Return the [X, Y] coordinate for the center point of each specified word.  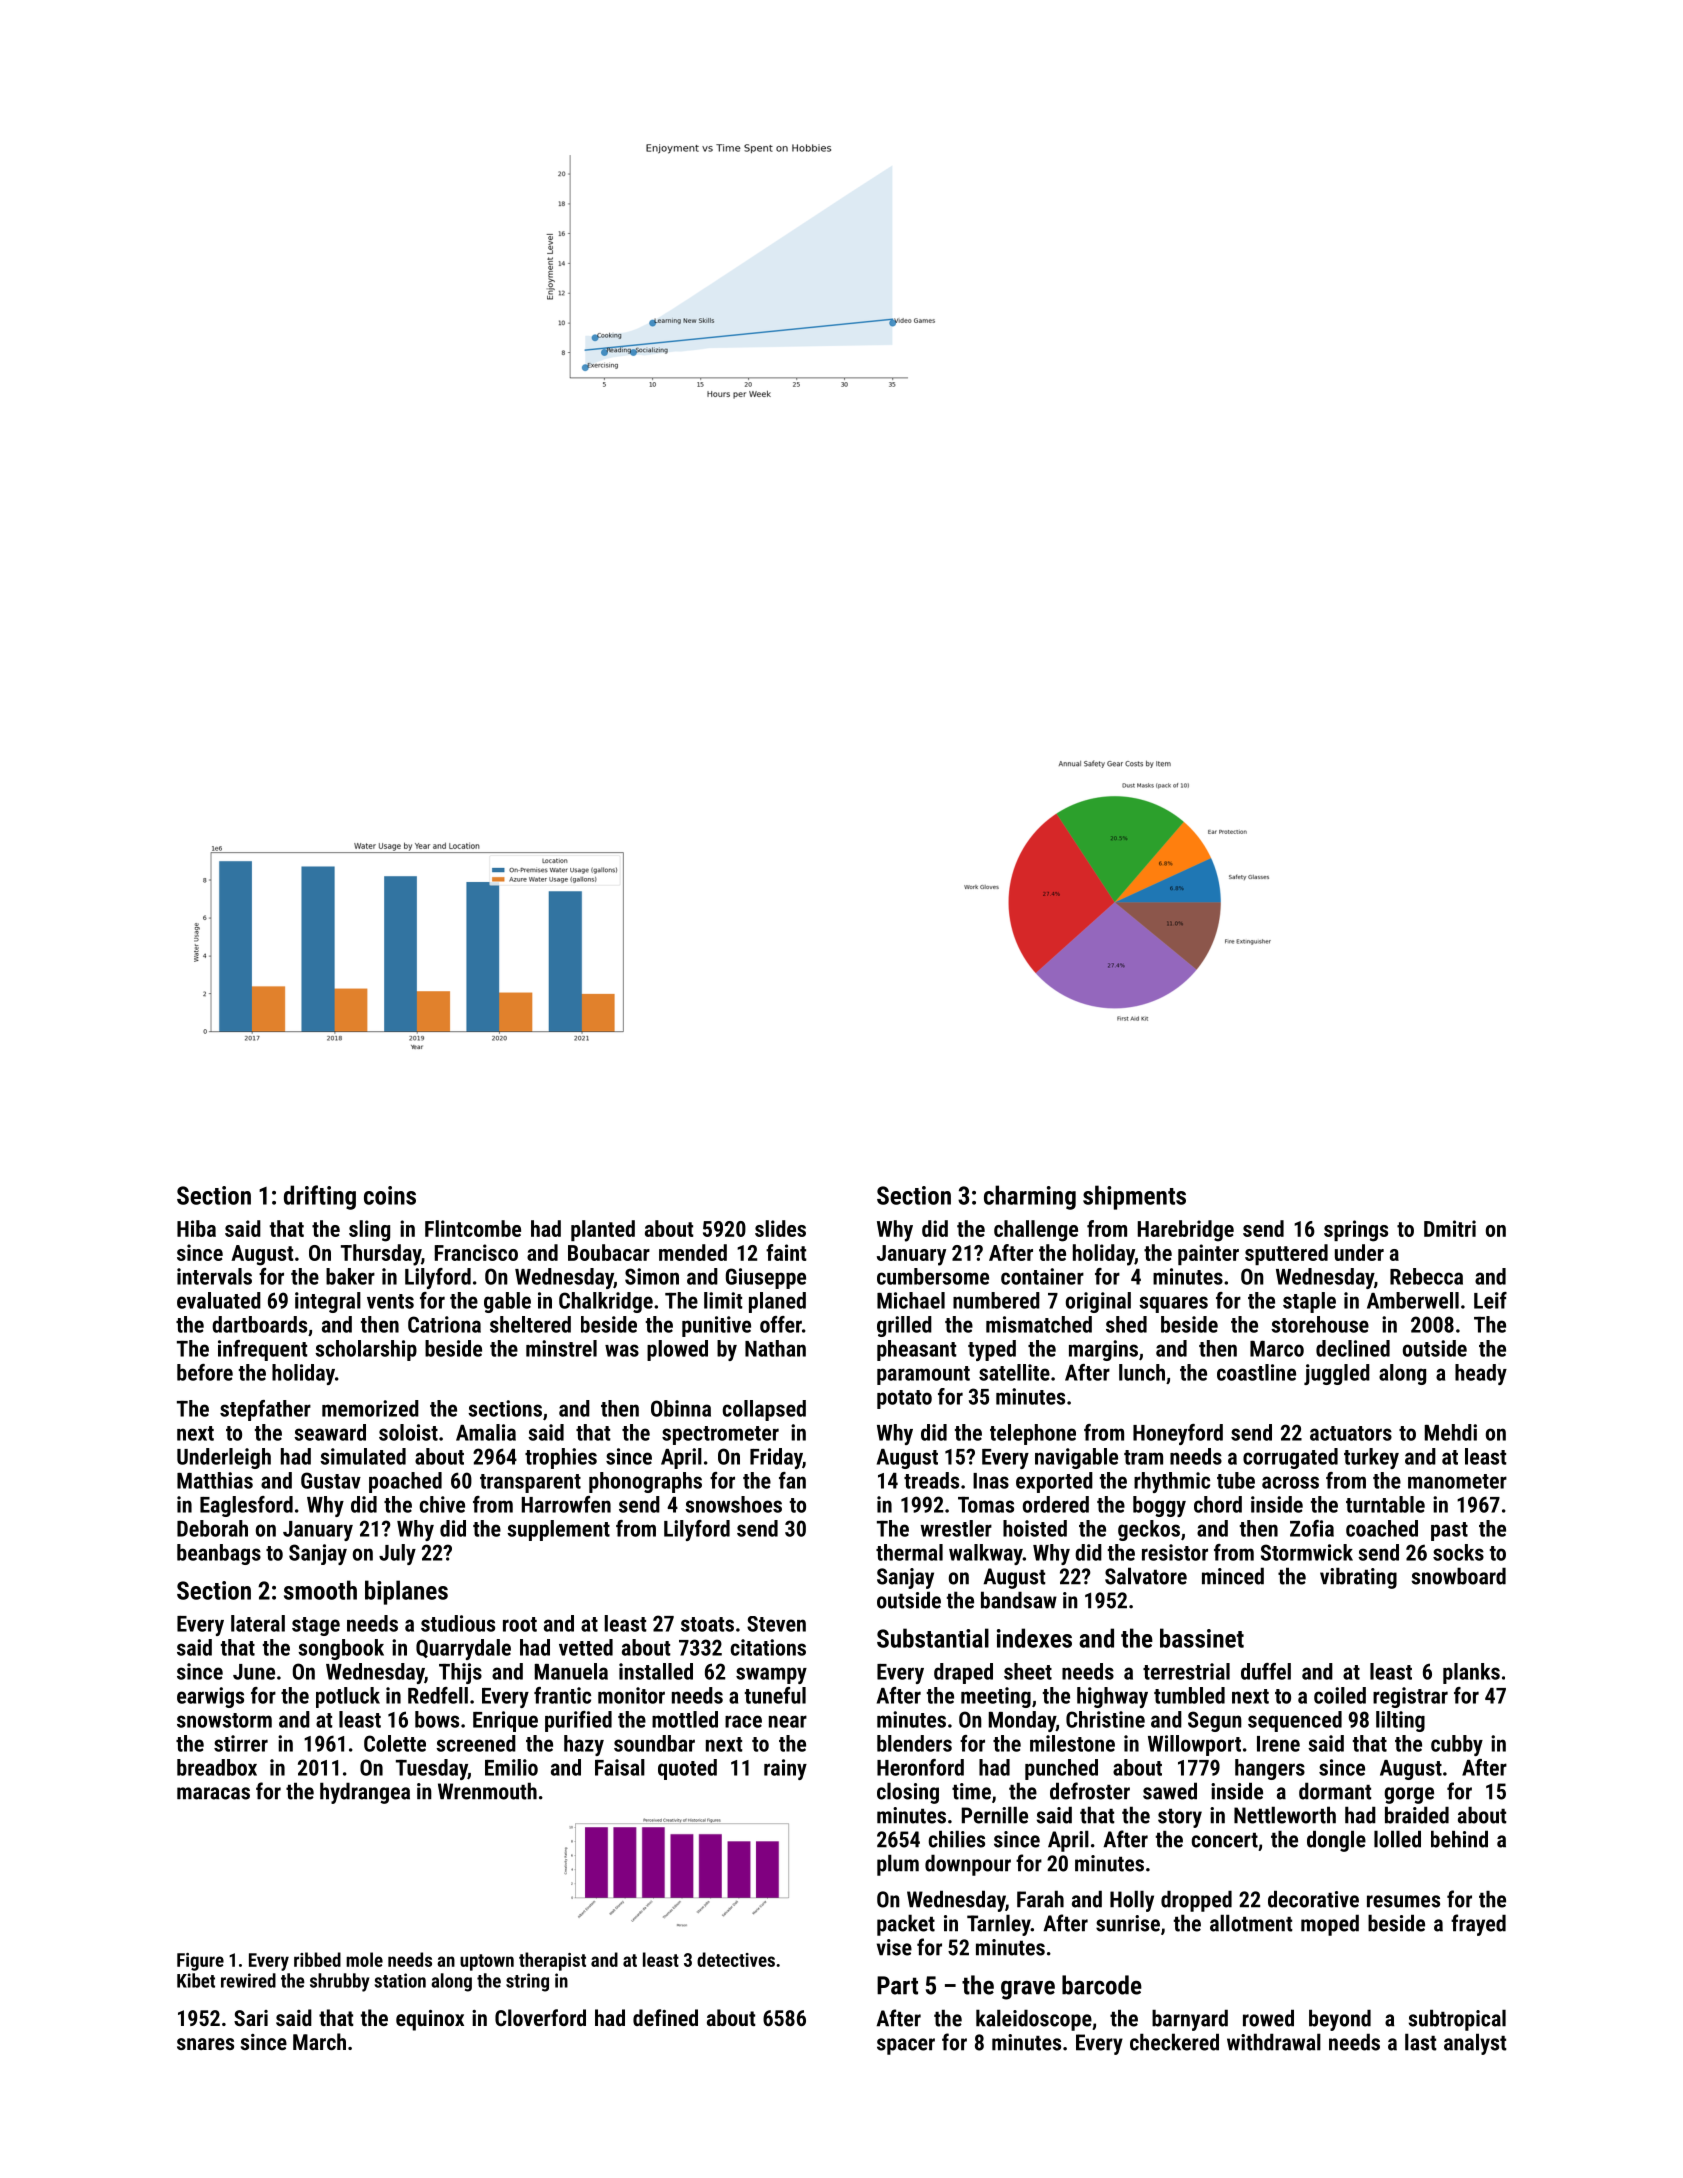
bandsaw [1019, 1600]
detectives [736, 1959]
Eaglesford [246, 1506]
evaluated [219, 1300]
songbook [341, 1649]
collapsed [764, 1410]
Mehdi [1451, 1432]
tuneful [775, 1695]
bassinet [1202, 1638]
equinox [430, 2020]
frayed [1478, 1925]
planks [1471, 1673]
